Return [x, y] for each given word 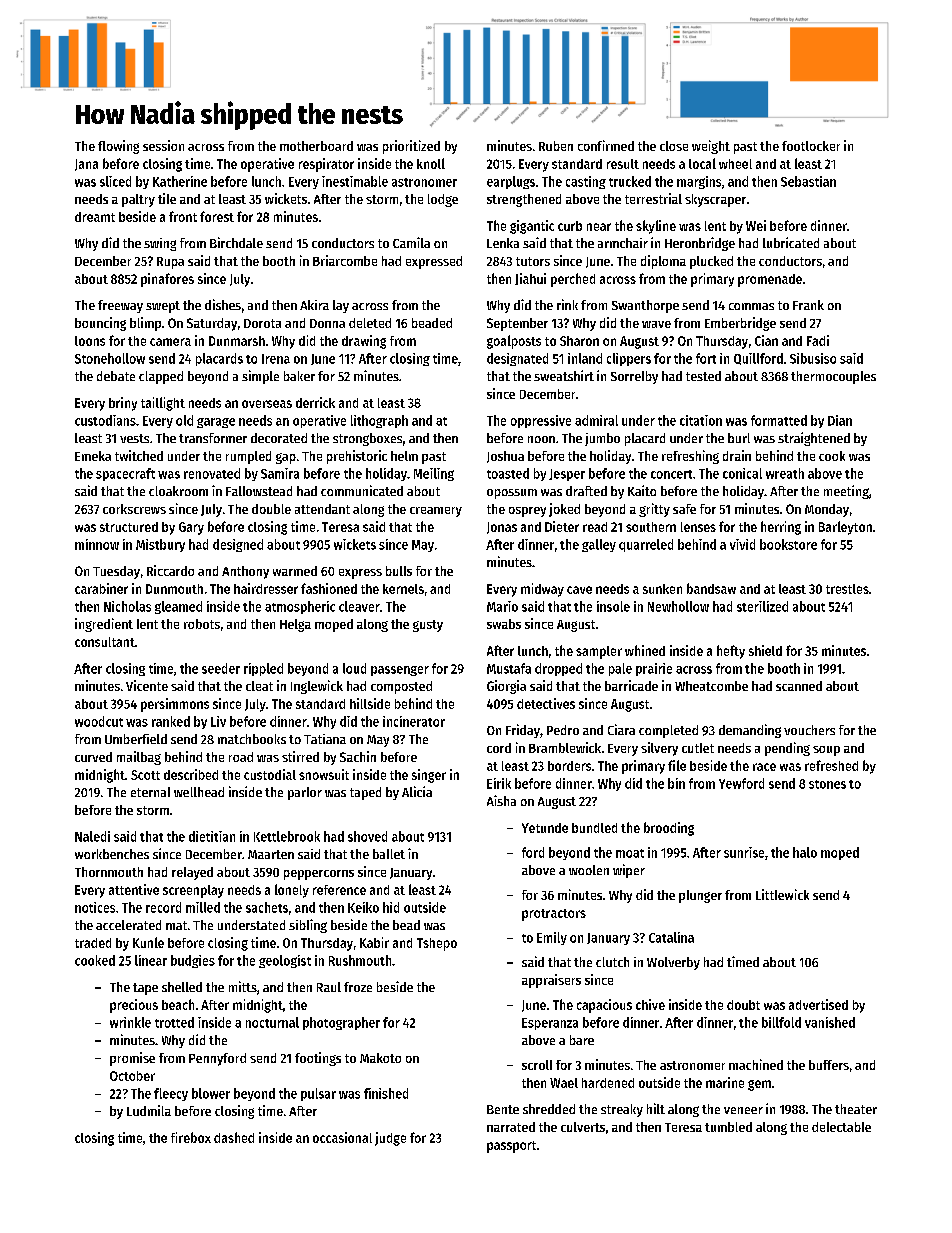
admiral [596, 420]
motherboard [316, 146]
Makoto [380, 1058]
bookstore [788, 544]
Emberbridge [740, 324]
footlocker [811, 146]
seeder [221, 668]
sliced [115, 181]
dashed [234, 1137]
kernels [403, 589]
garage [216, 423]
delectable [841, 1127]
